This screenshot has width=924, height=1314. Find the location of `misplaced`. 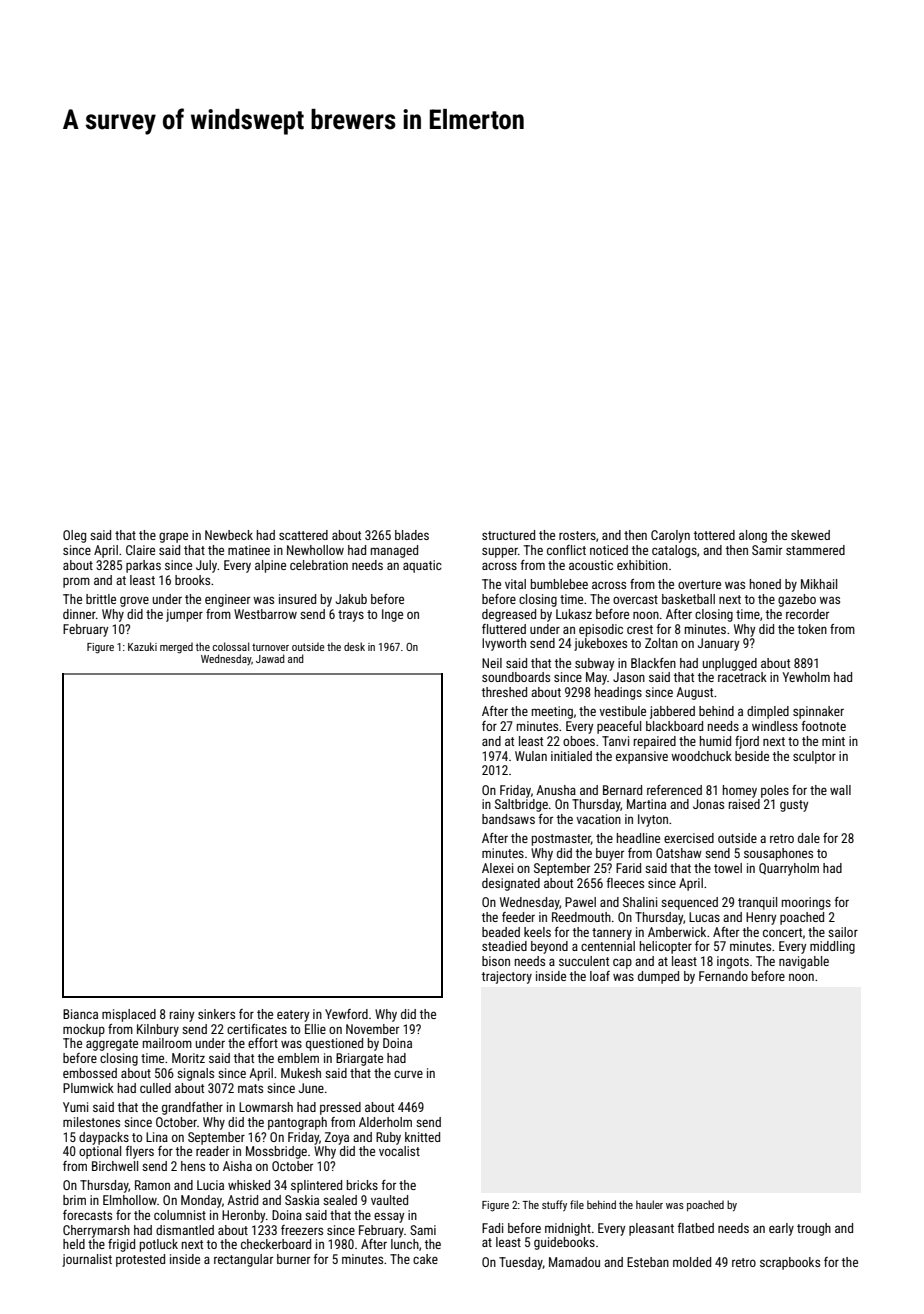

misplaced is located at coordinates (129, 1015).
